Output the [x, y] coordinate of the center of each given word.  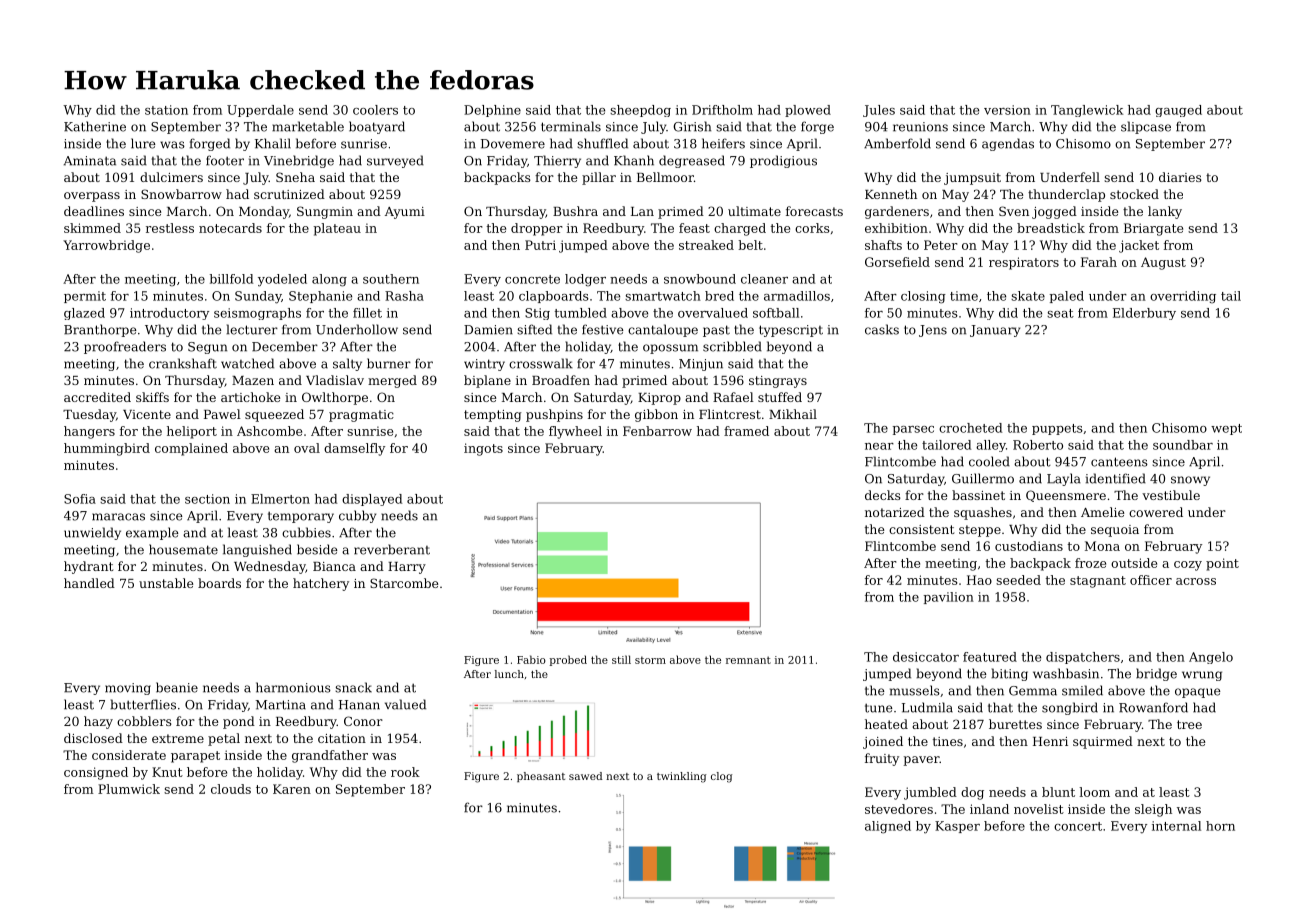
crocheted [970, 428]
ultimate [754, 211]
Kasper [957, 827]
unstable [166, 583]
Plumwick [129, 789]
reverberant [392, 549]
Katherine [95, 126]
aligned [888, 827]
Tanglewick [1087, 111]
